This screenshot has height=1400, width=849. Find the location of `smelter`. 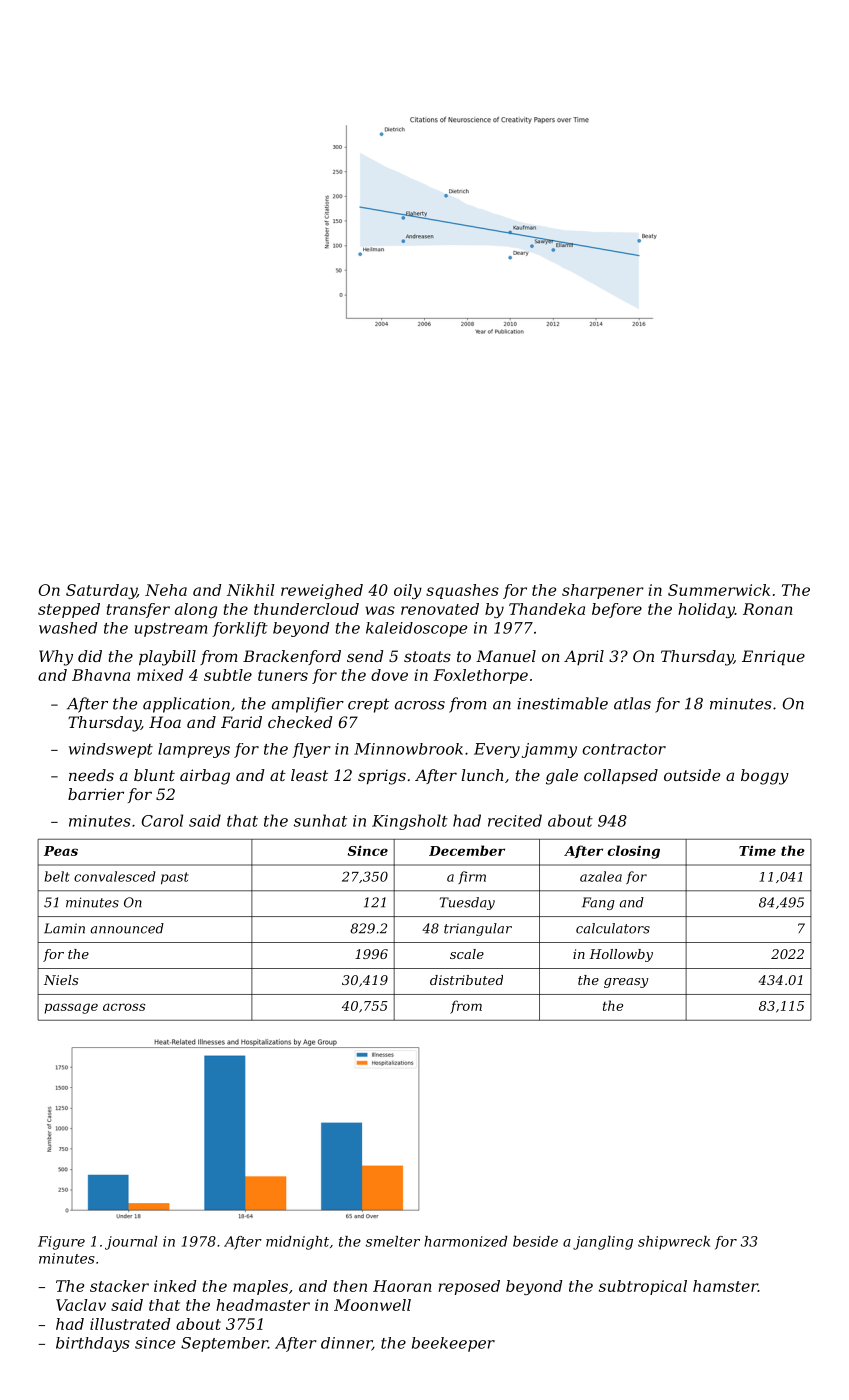

smelter is located at coordinates (393, 1241).
